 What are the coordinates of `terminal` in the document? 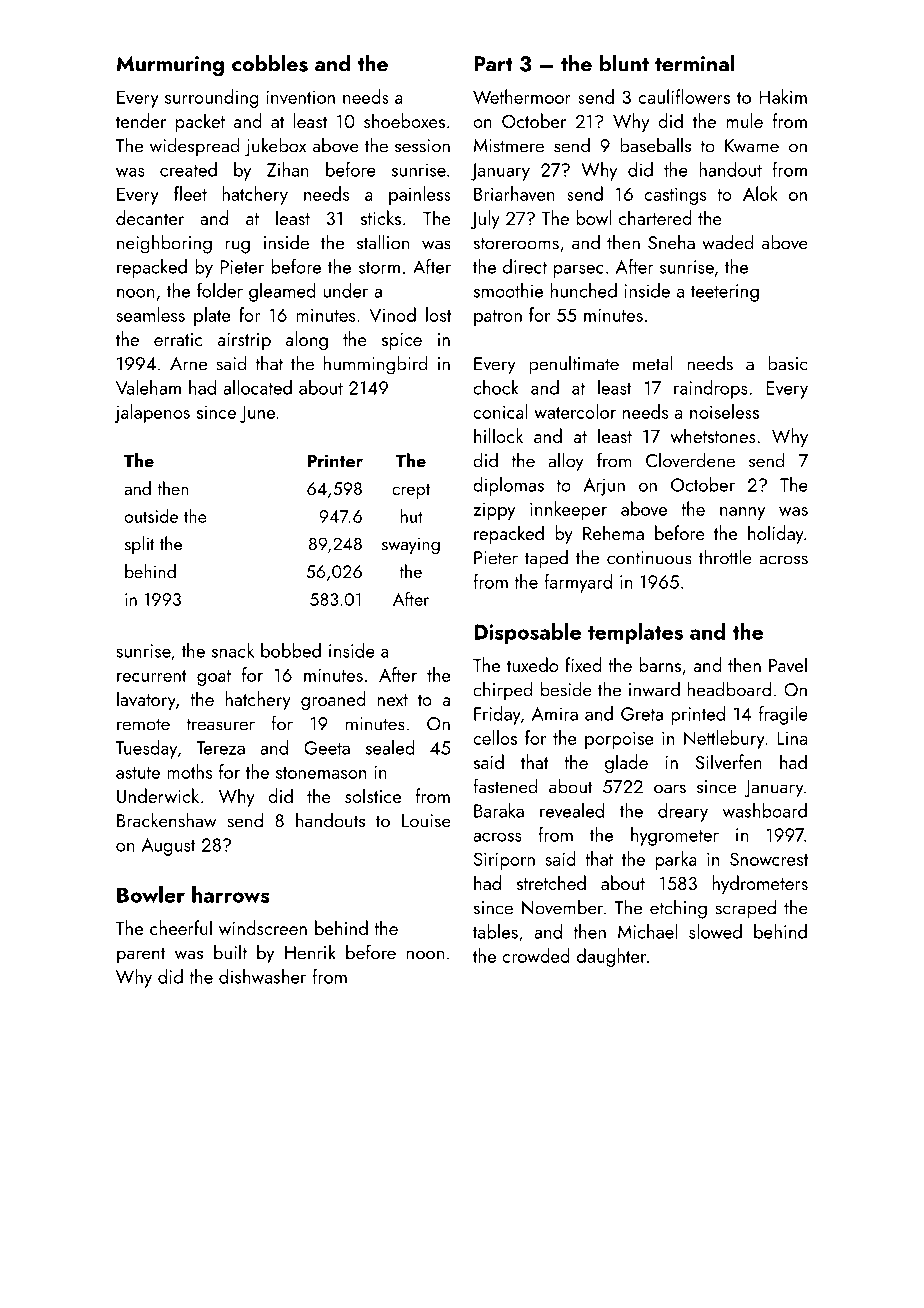 It's located at (694, 63).
